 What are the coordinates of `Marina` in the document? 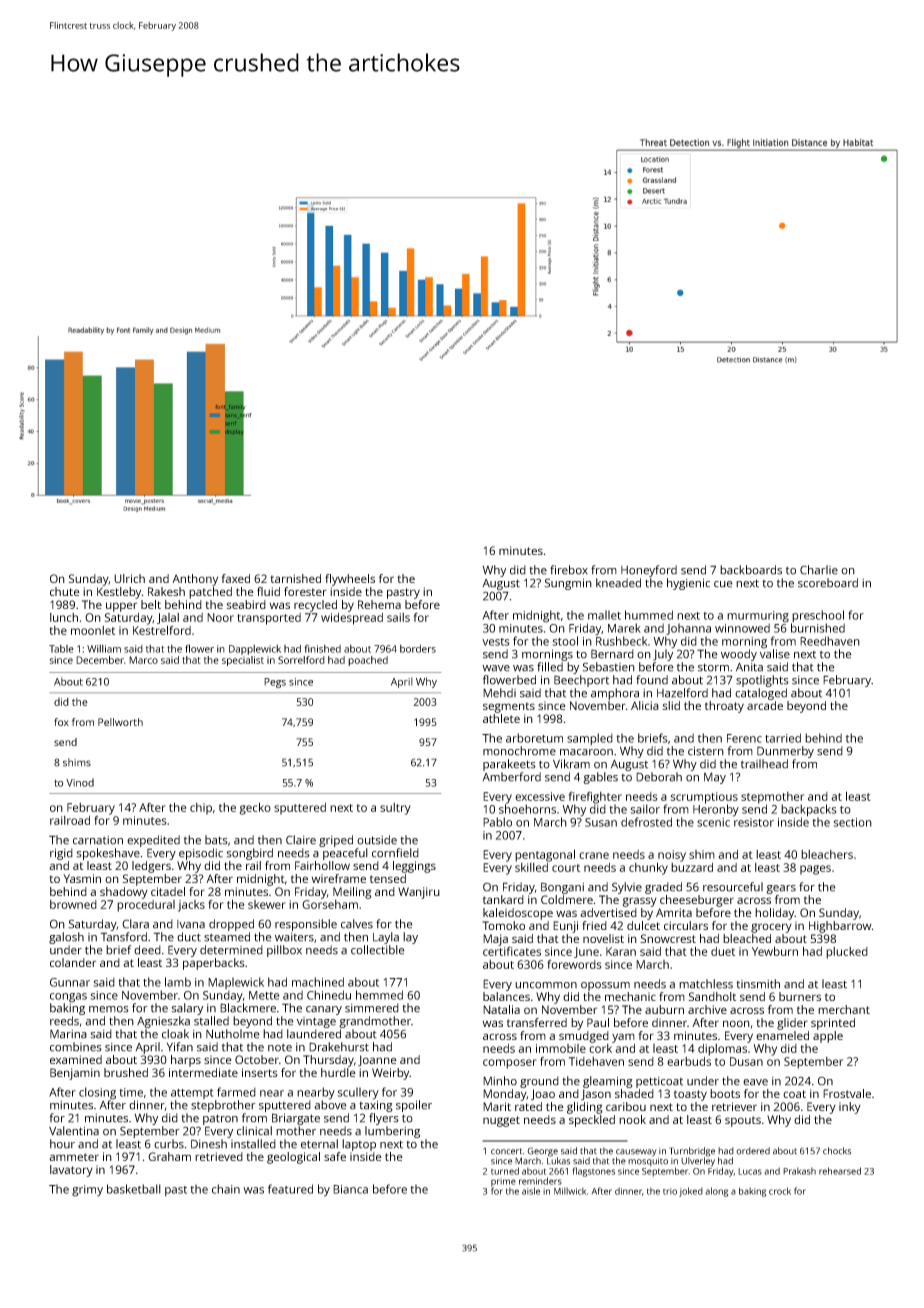 It's located at (68, 1034).
